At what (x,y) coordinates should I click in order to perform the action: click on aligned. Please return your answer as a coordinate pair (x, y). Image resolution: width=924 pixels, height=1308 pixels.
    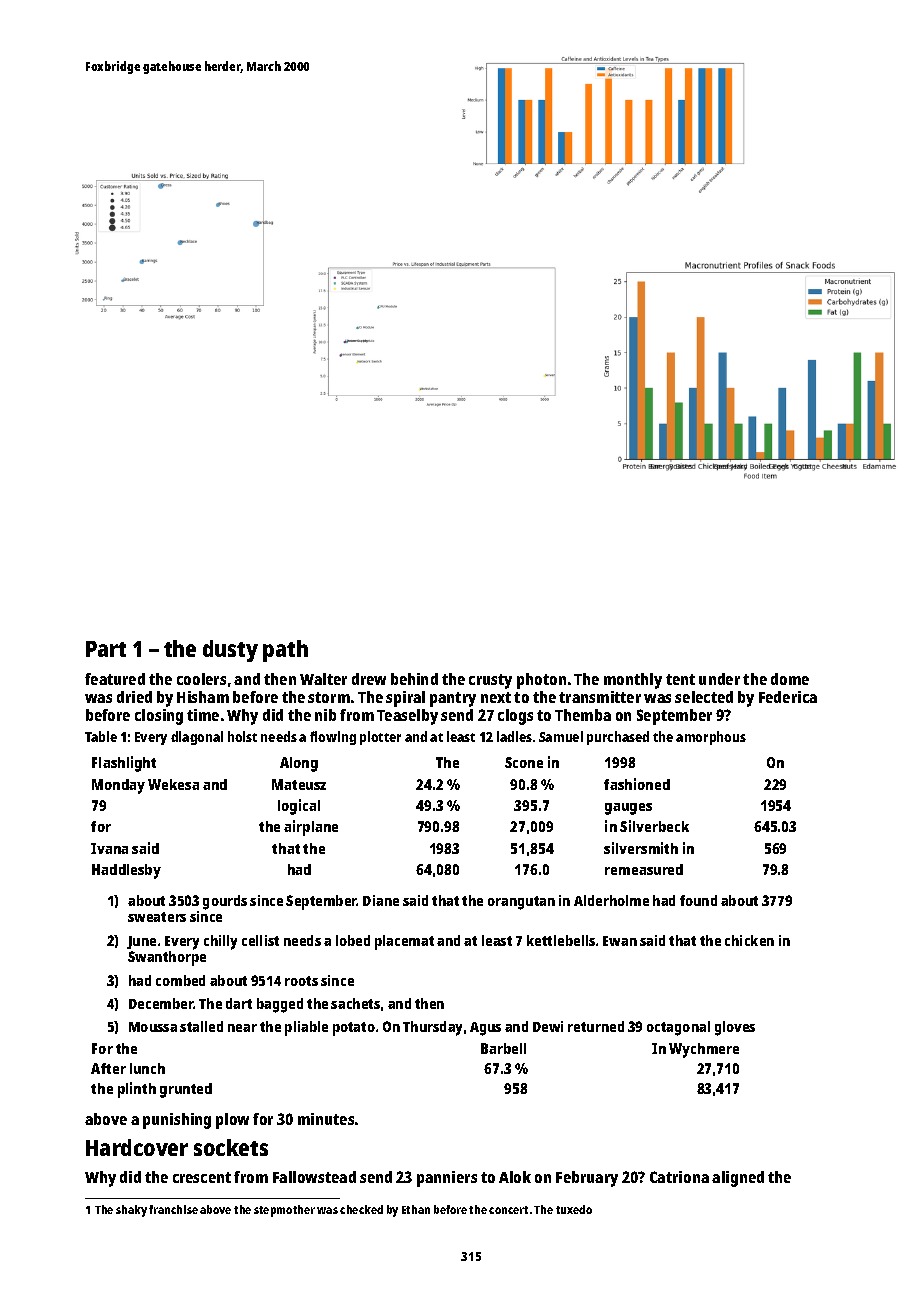
    Looking at the image, I should click on (738, 1179).
